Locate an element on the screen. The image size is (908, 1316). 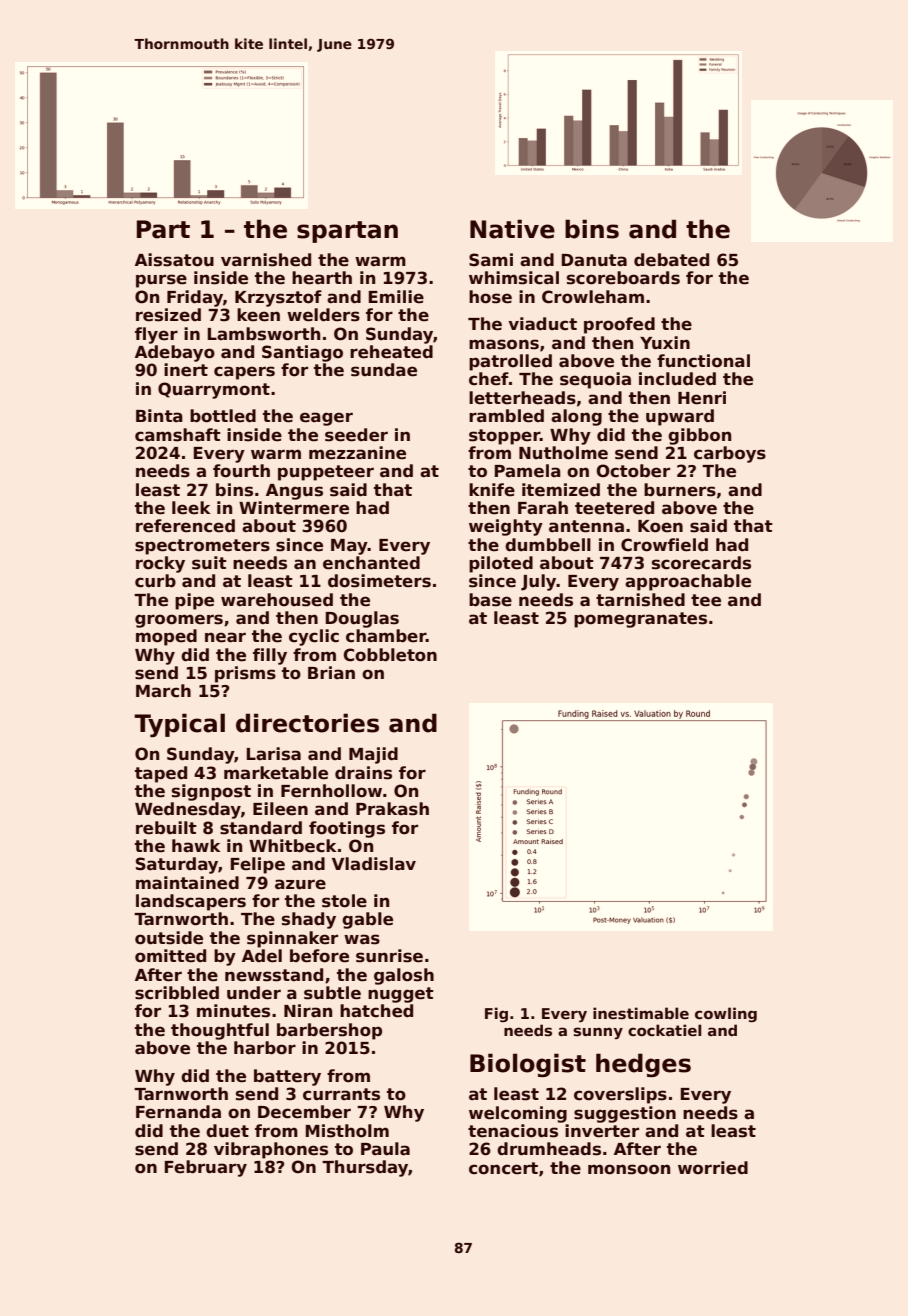
debated is located at coordinates (671, 260).
